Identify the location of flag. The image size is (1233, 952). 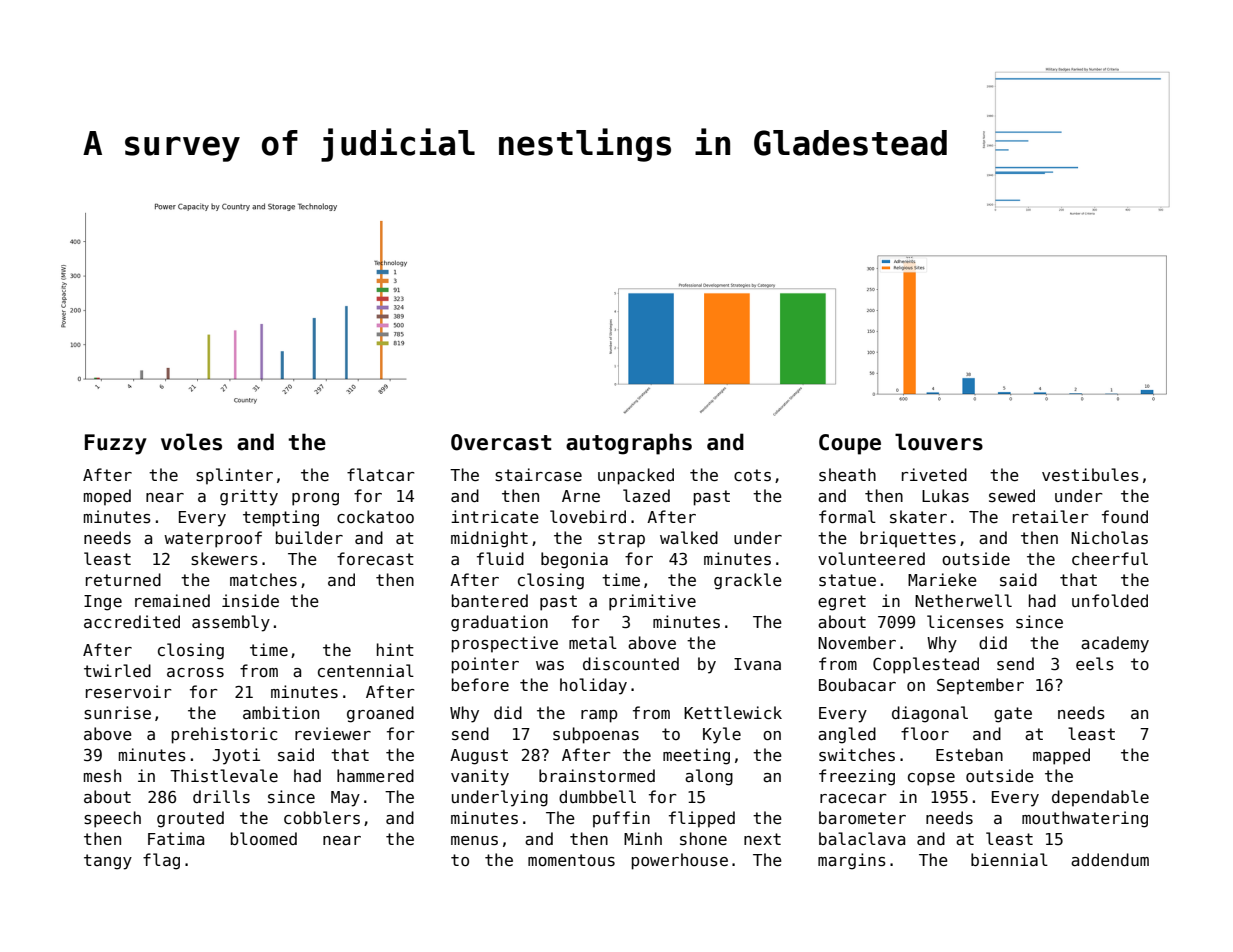
(161, 861).
